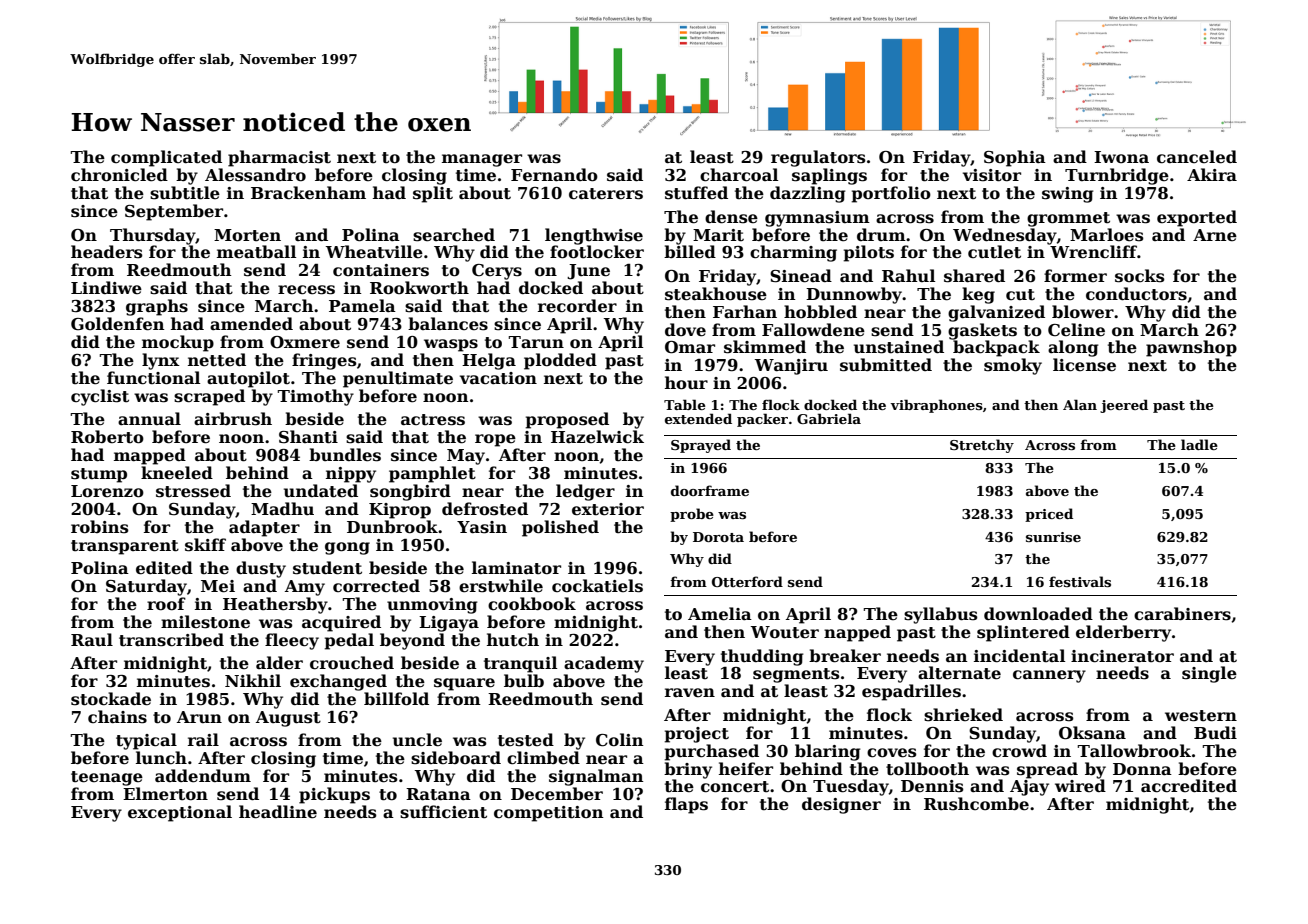  Describe the element at coordinates (149, 418) in the document. I see `annual` at that location.
